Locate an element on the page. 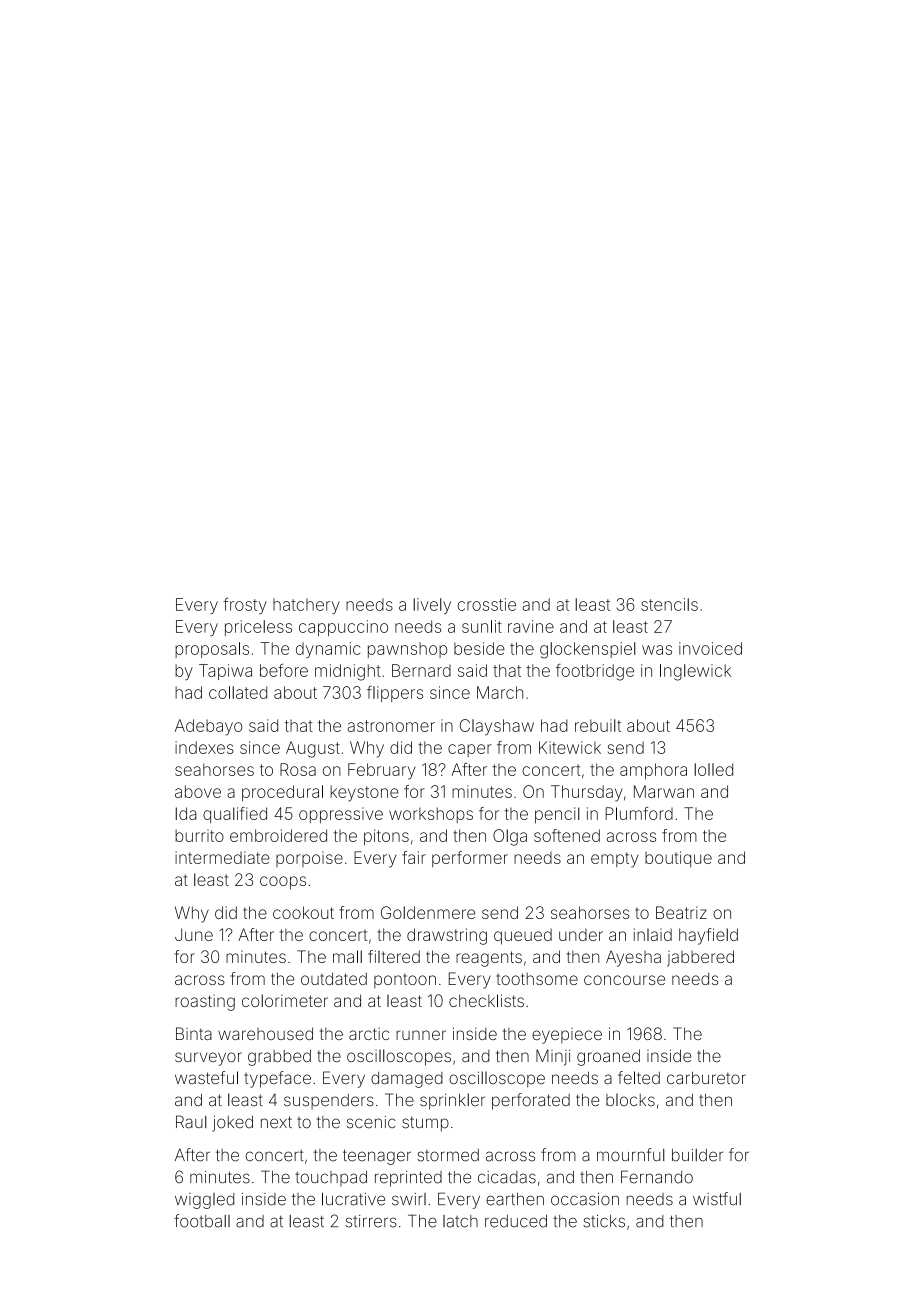 This page has height=1311, width=924. caper is located at coordinates (470, 750).
